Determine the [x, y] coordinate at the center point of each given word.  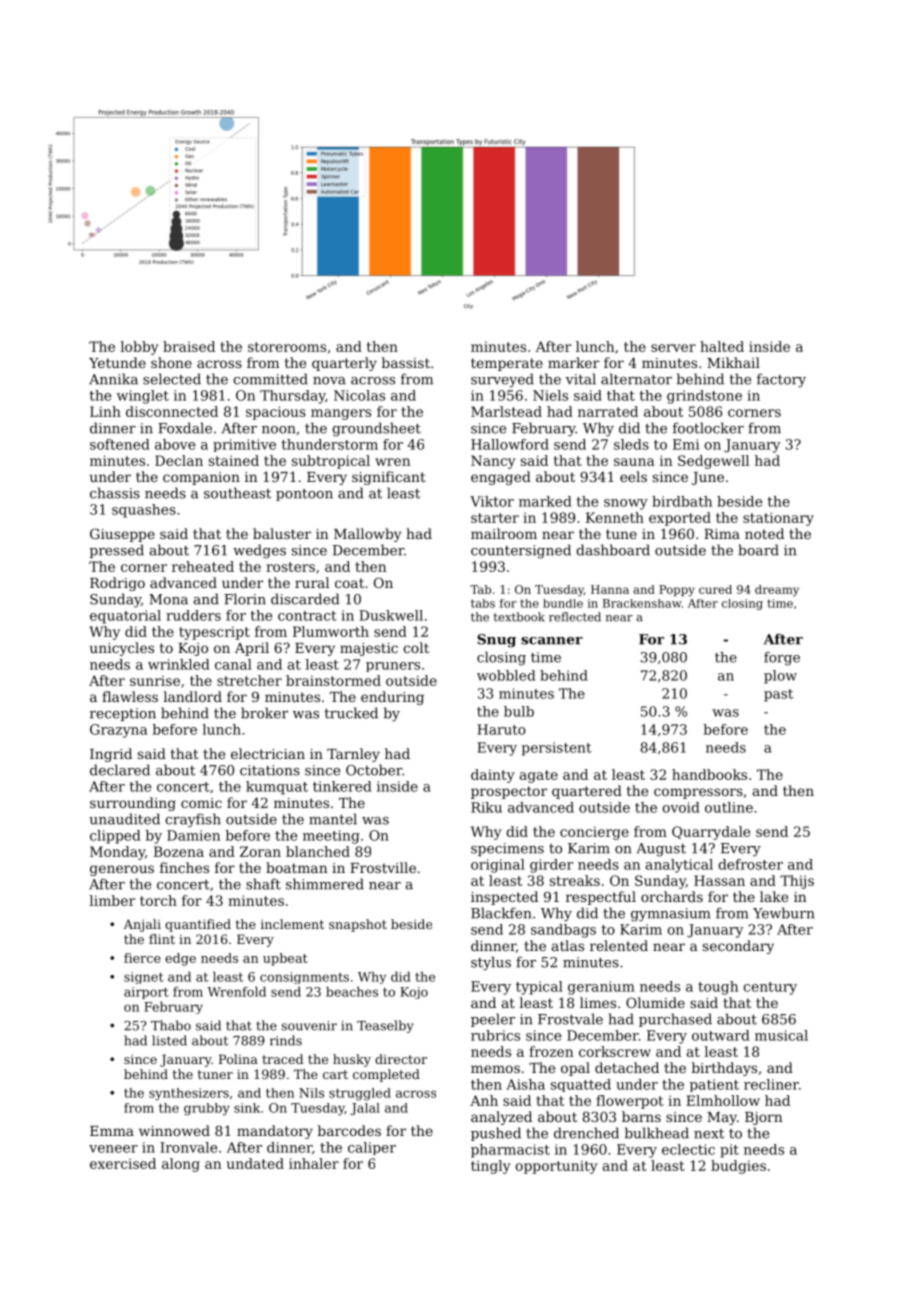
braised [189, 346]
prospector [509, 792]
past [778, 695]
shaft [263, 884]
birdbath [682, 501]
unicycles [122, 649]
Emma [112, 1131]
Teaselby [385, 1026]
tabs [483, 603]
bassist [406, 362]
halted [722, 346]
